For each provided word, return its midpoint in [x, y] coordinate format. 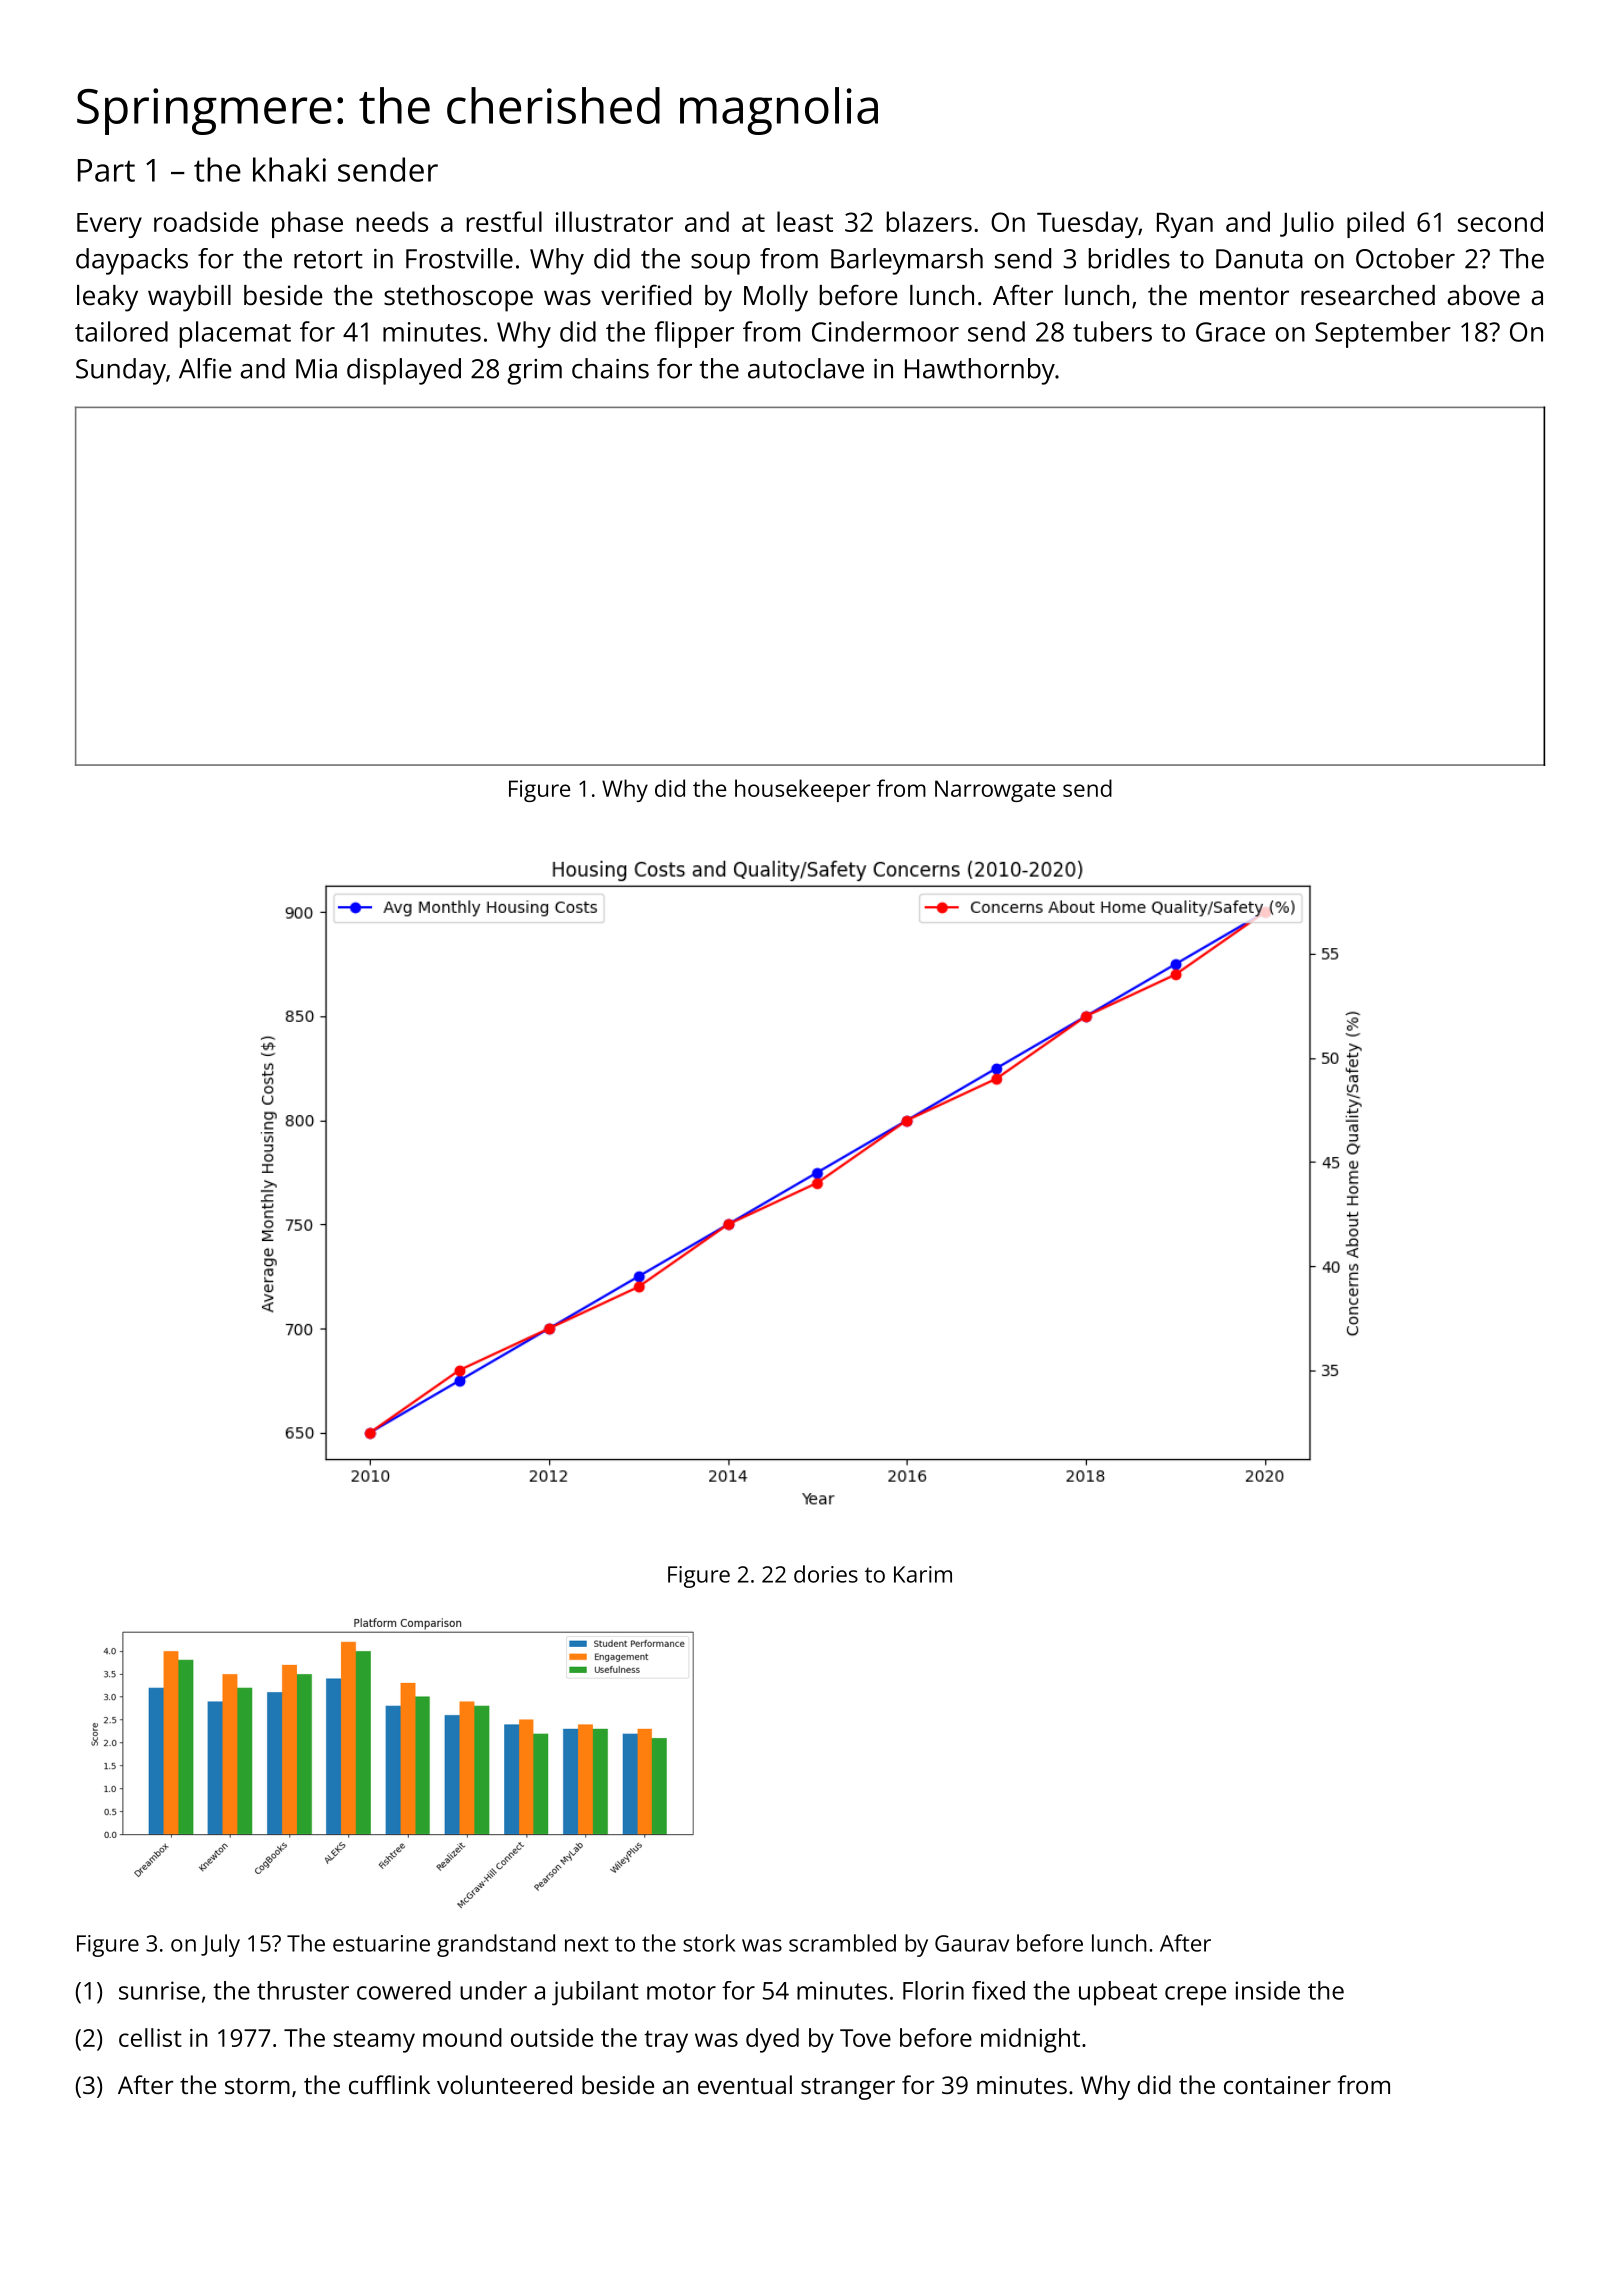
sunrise [159, 1990]
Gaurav [972, 1943]
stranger [848, 2089]
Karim [923, 1574]
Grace [1230, 332]
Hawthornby [980, 371]
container [1277, 2085]
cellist [150, 2037]
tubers [1112, 331]
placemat [235, 334]
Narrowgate [995, 791]
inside [1267, 1990]
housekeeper [802, 790]
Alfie [205, 368]
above [1484, 295]
